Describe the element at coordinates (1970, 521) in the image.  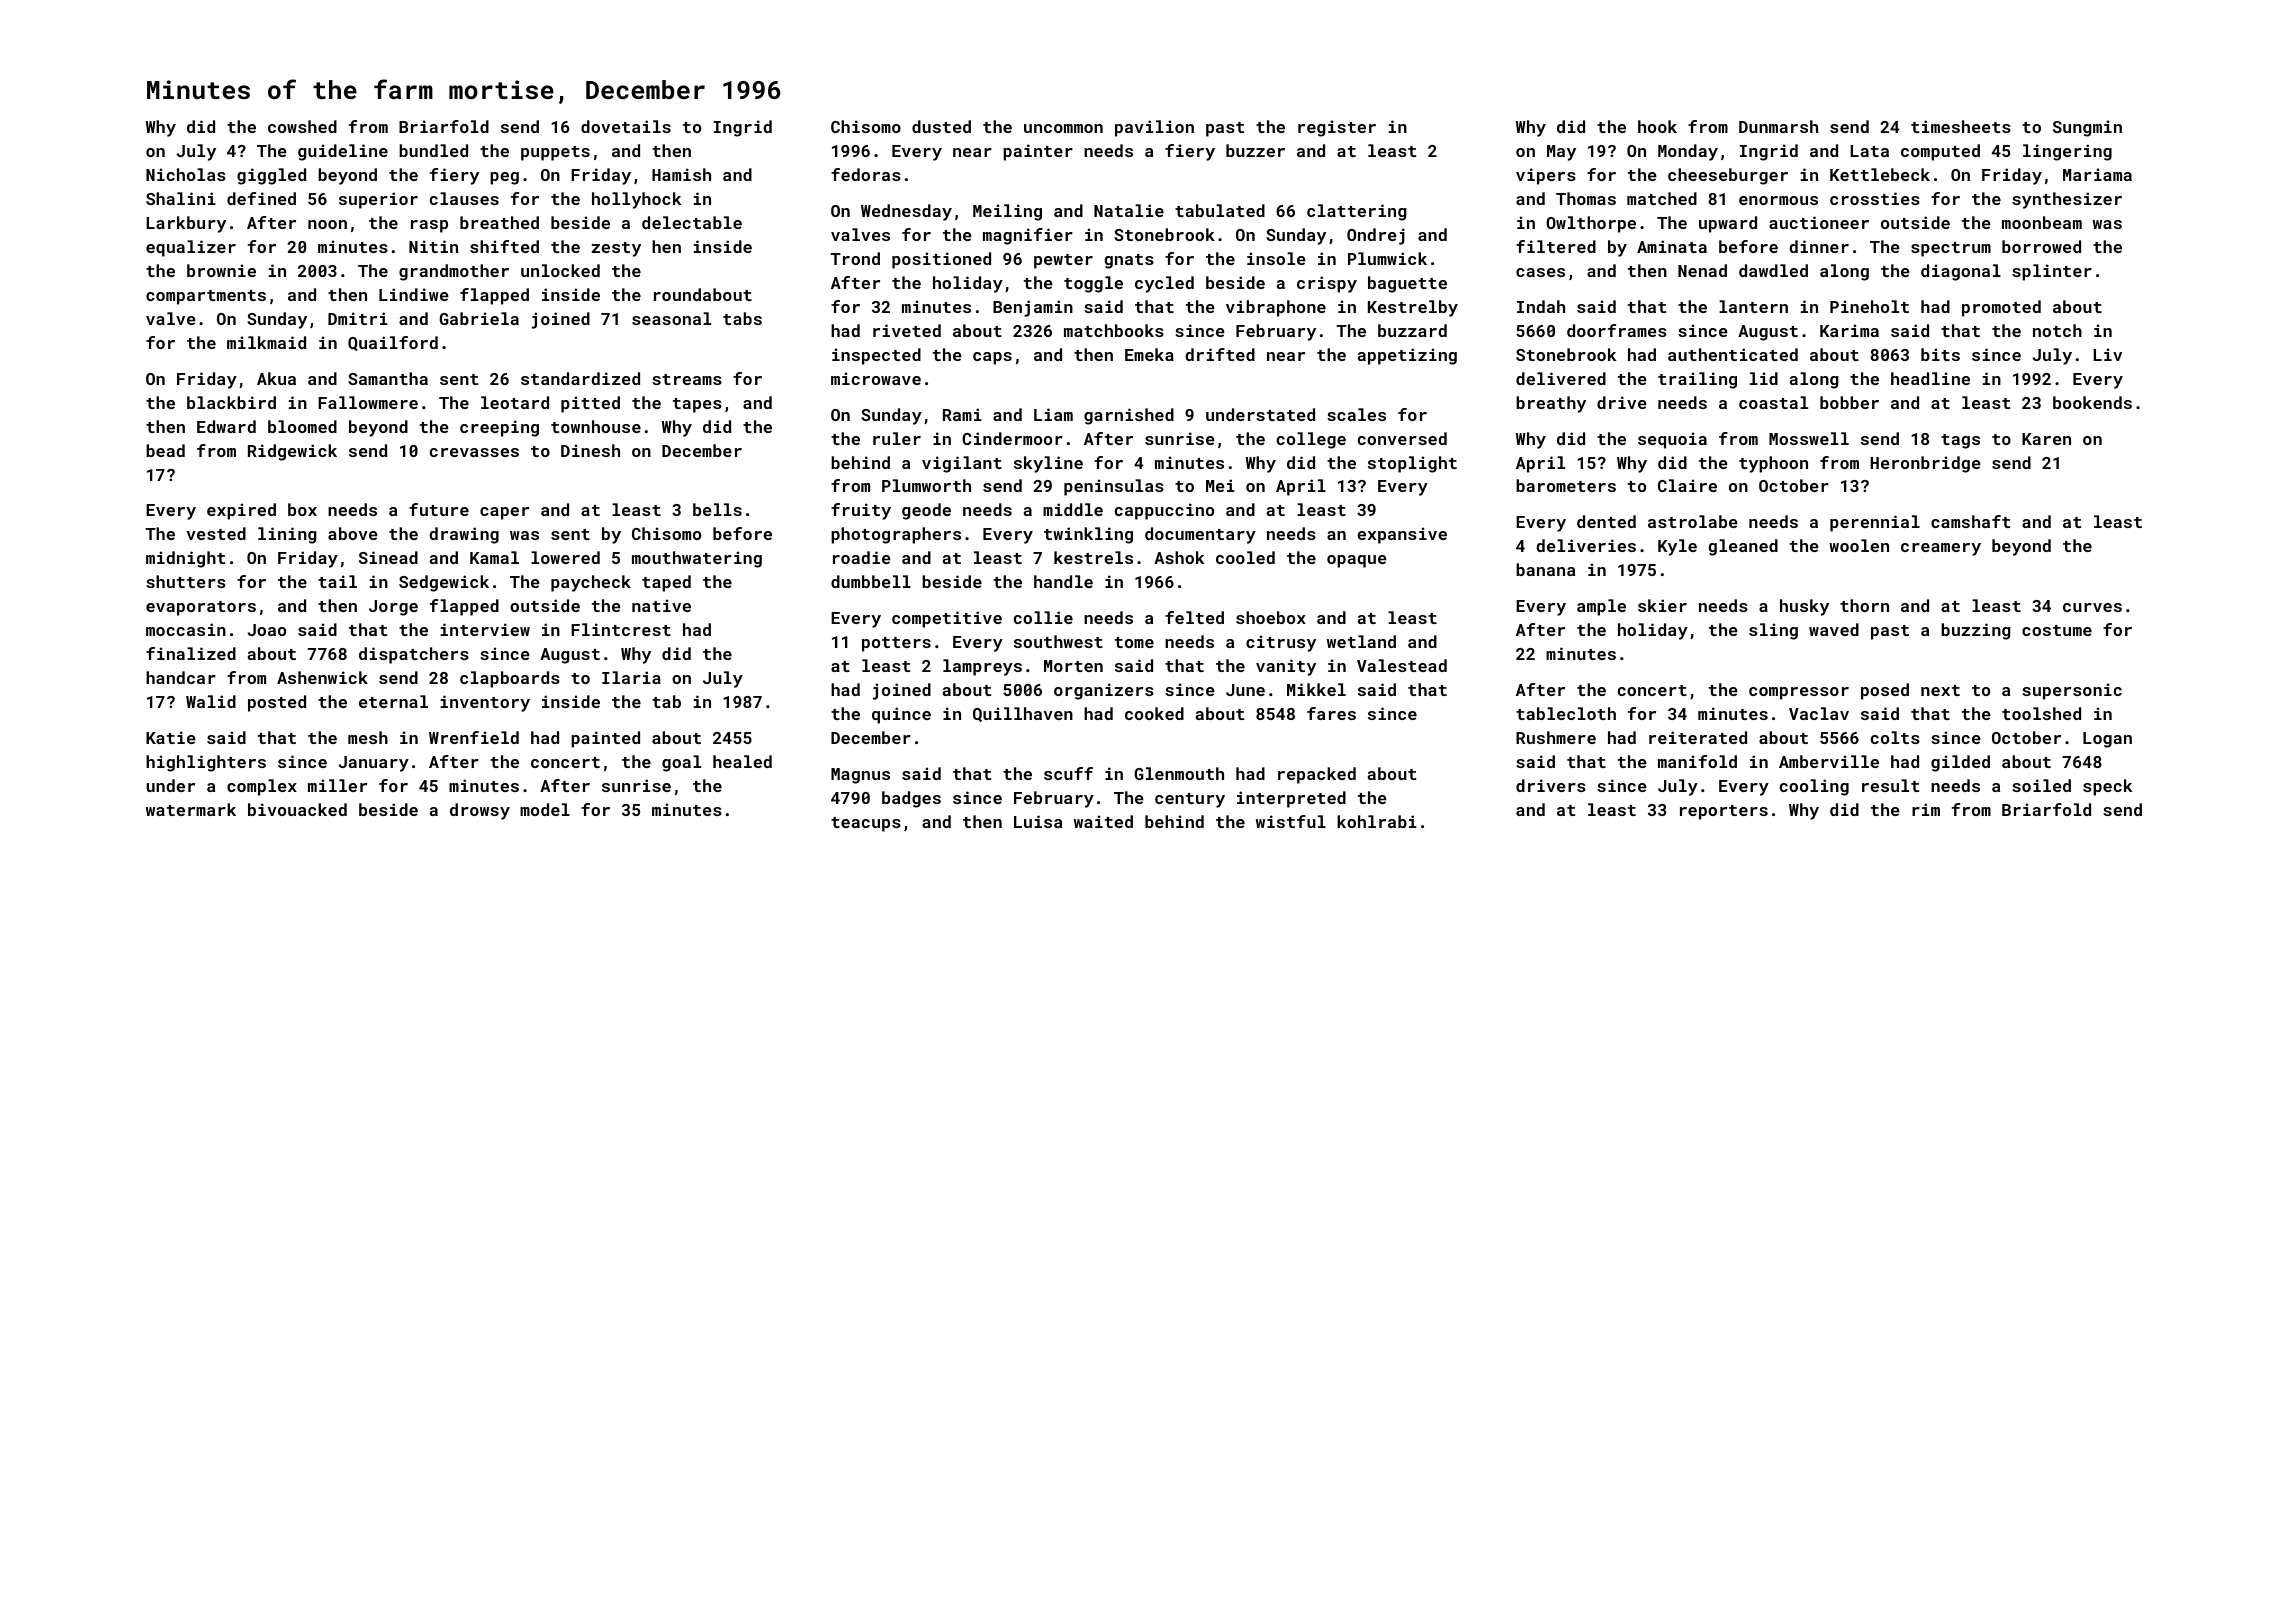
I see `camshaft` at that location.
